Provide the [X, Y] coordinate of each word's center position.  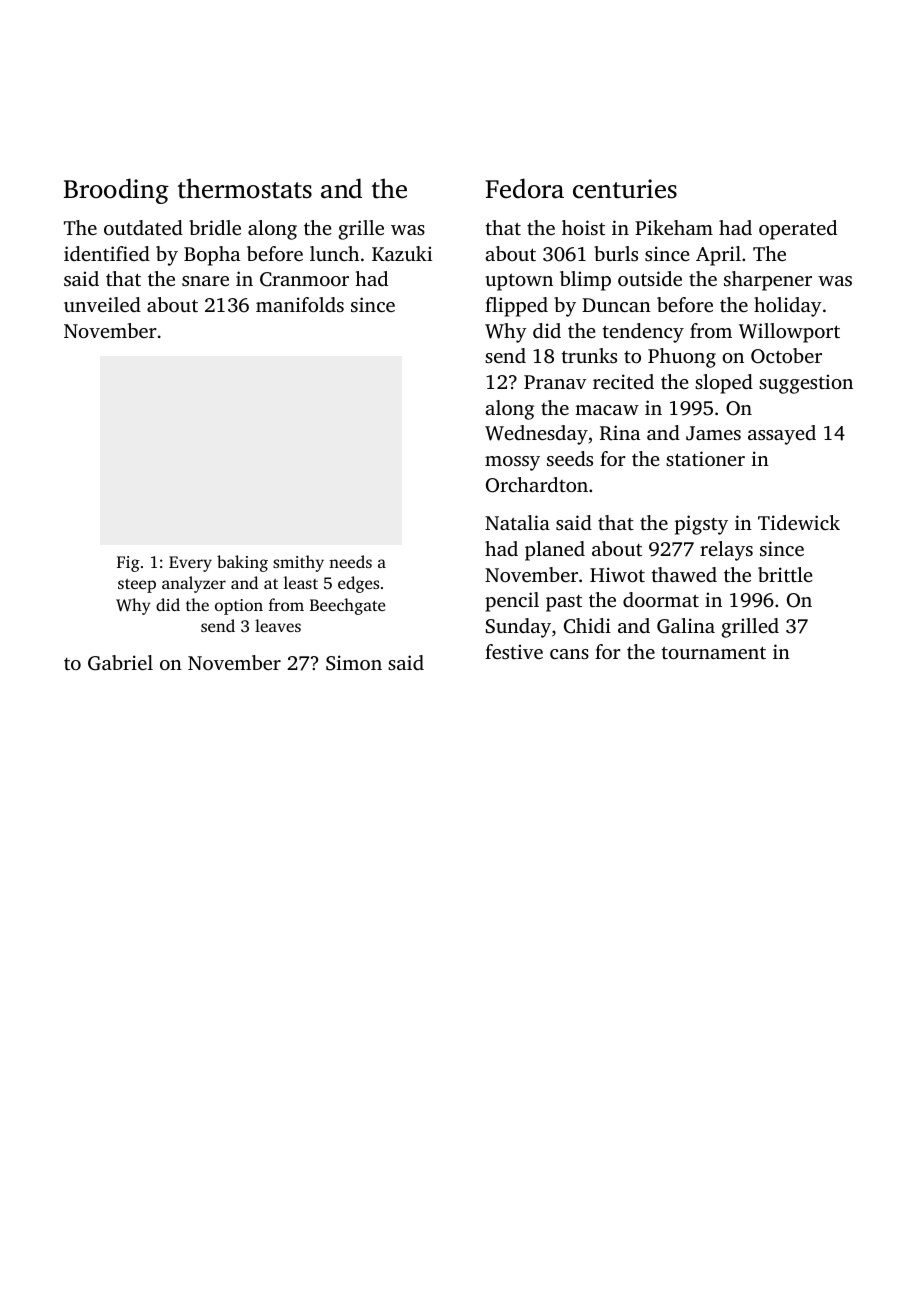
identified [107, 253]
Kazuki [402, 253]
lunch [334, 253]
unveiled [102, 304]
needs [350, 561]
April [718, 256]
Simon [354, 663]
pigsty [701, 525]
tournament [713, 652]
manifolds [300, 304]
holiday [788, 307]
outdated [143, 227]
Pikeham [674, 227]
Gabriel [120, 663]
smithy [298, 563]
